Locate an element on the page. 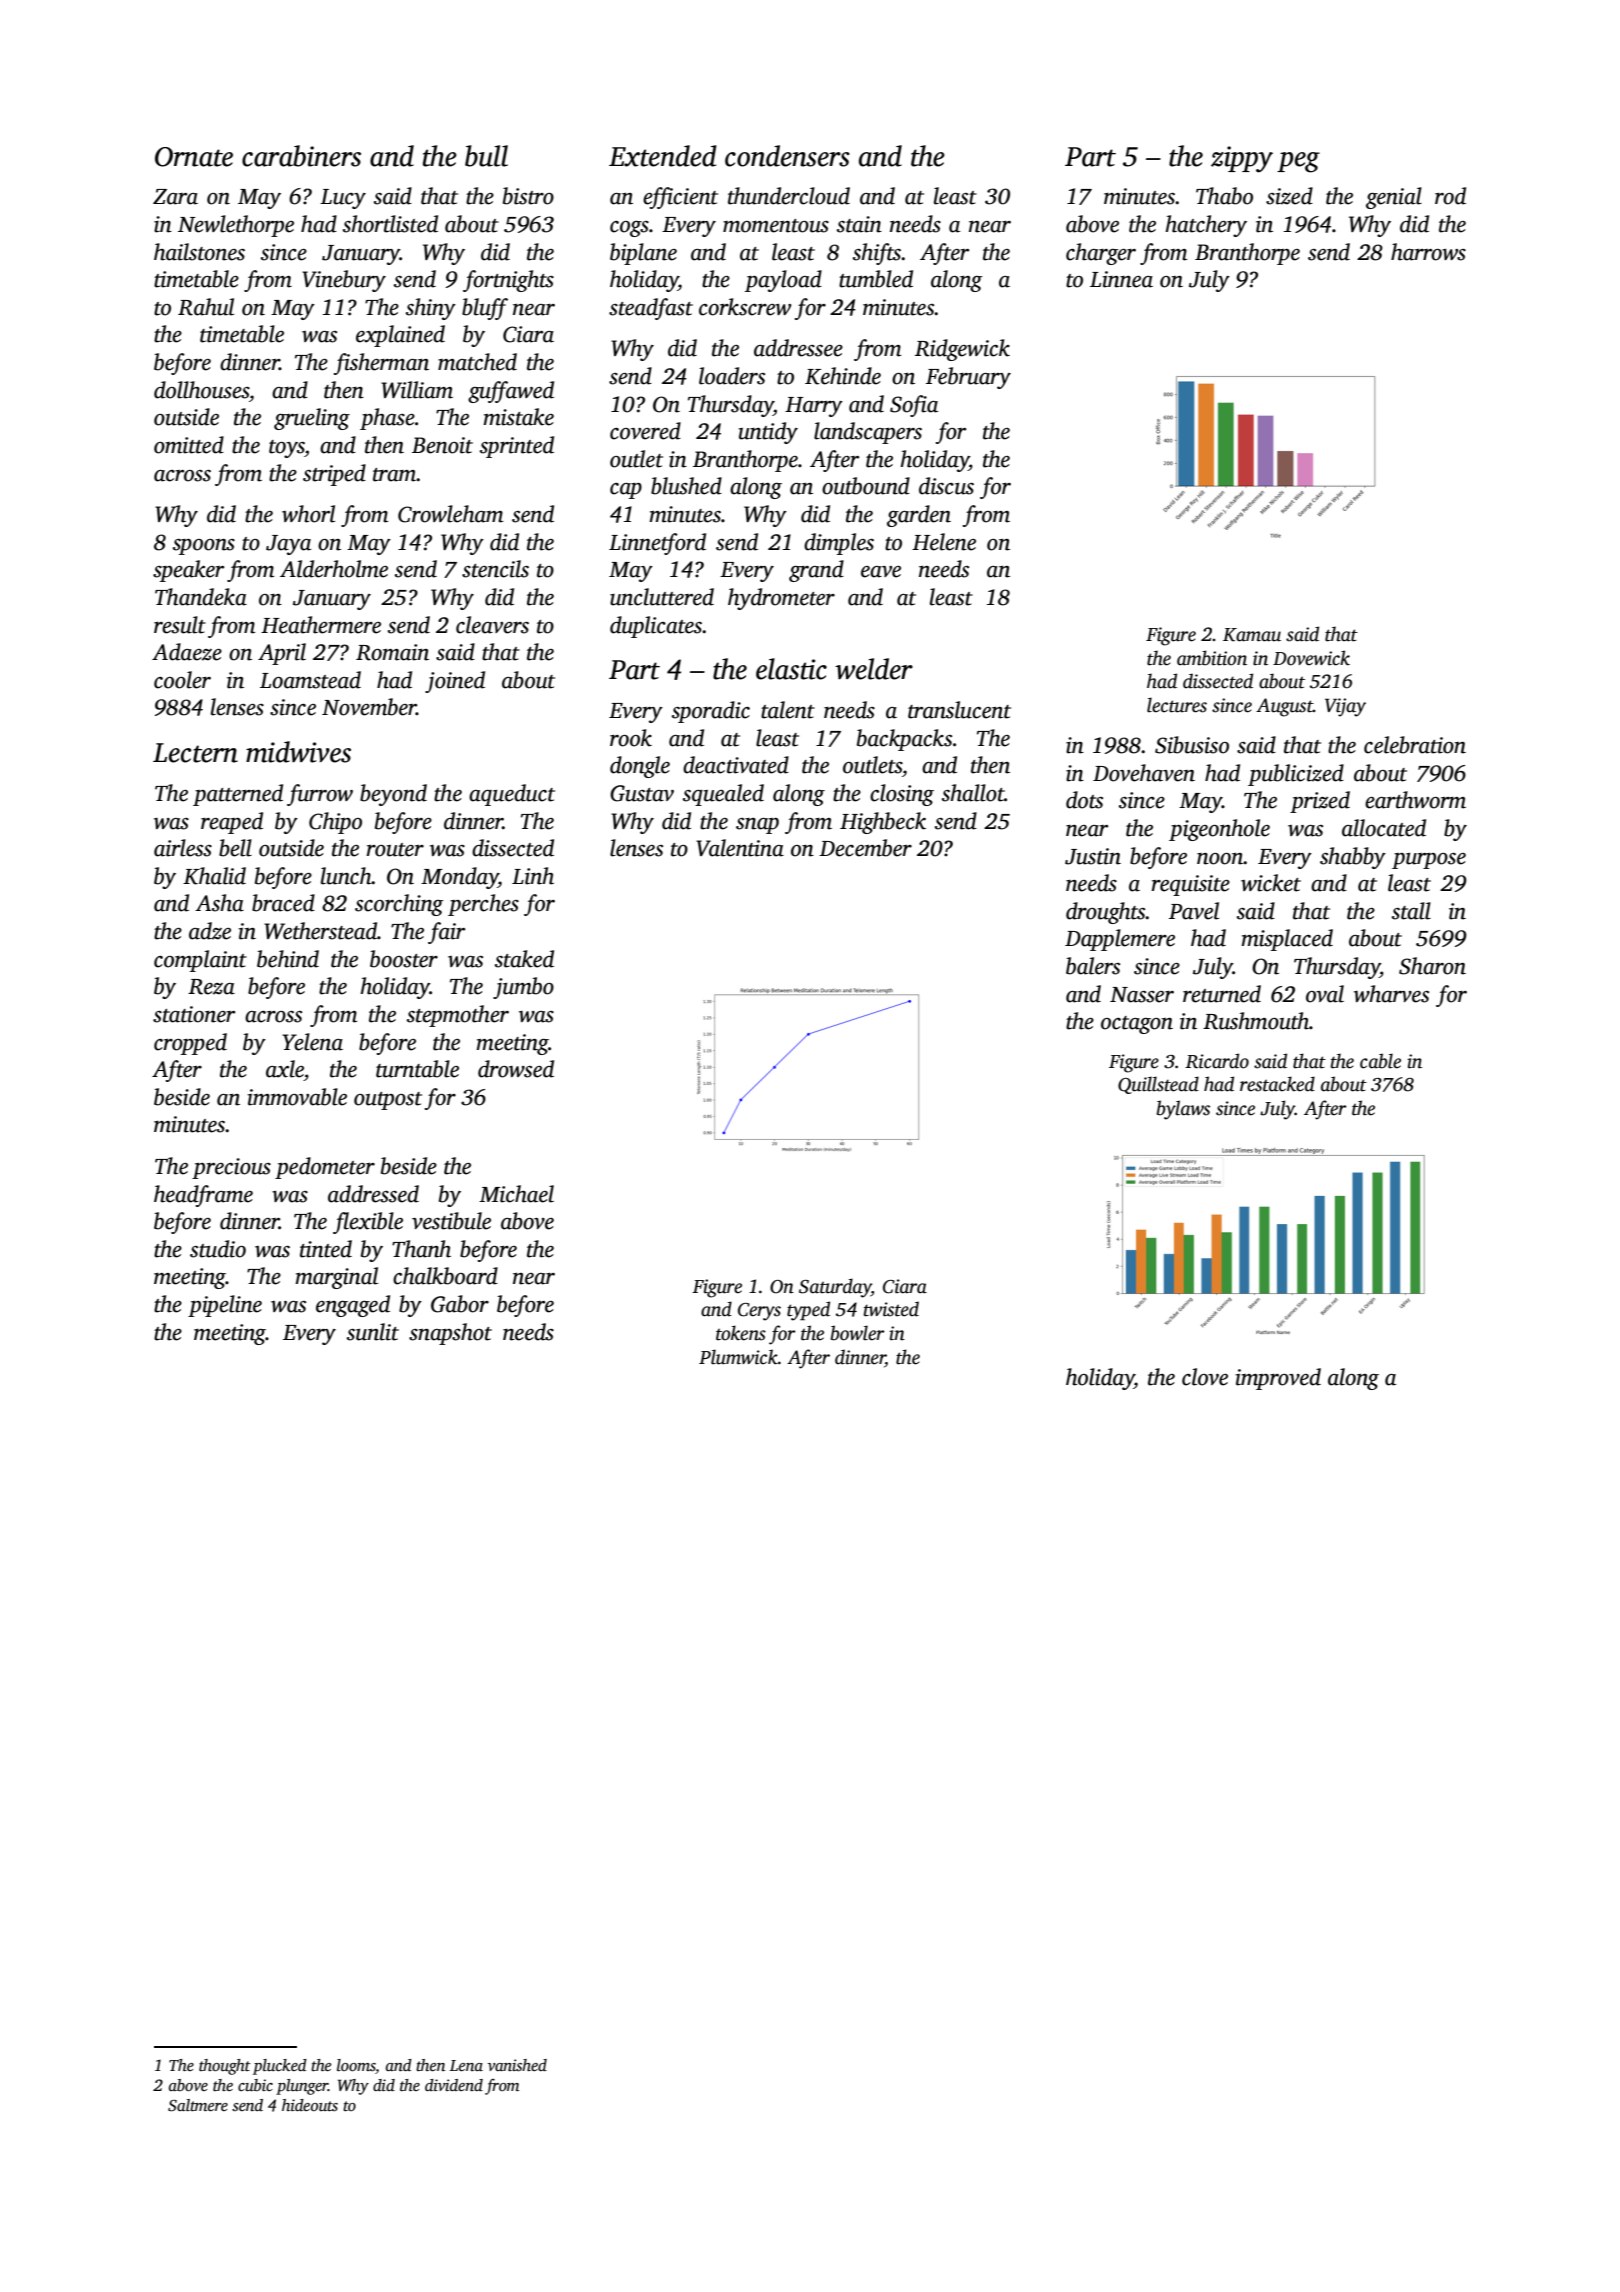 The image size is (1620, 2292). router is located at coordinates (395, 850).
